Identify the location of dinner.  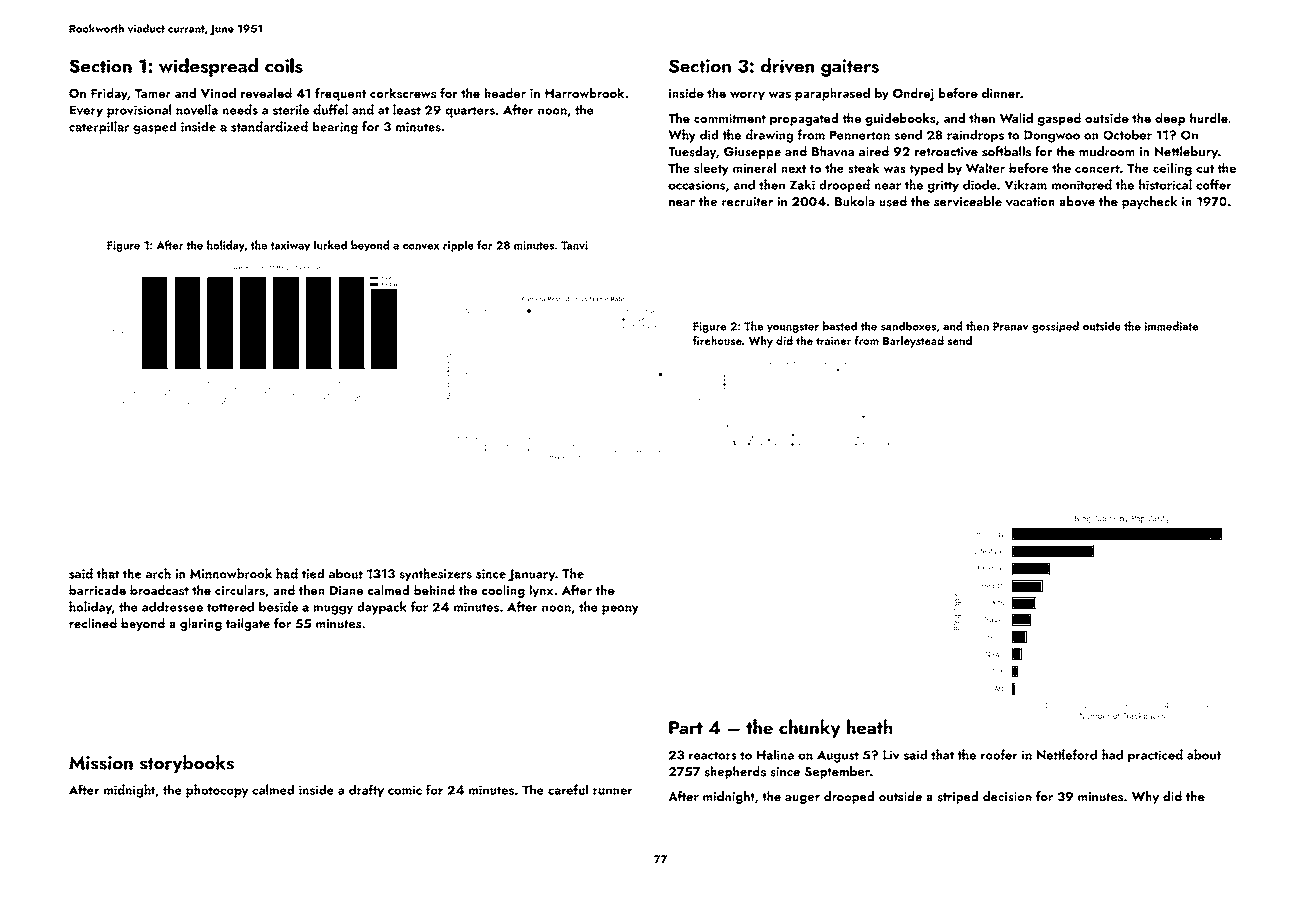
(1001, 93).
